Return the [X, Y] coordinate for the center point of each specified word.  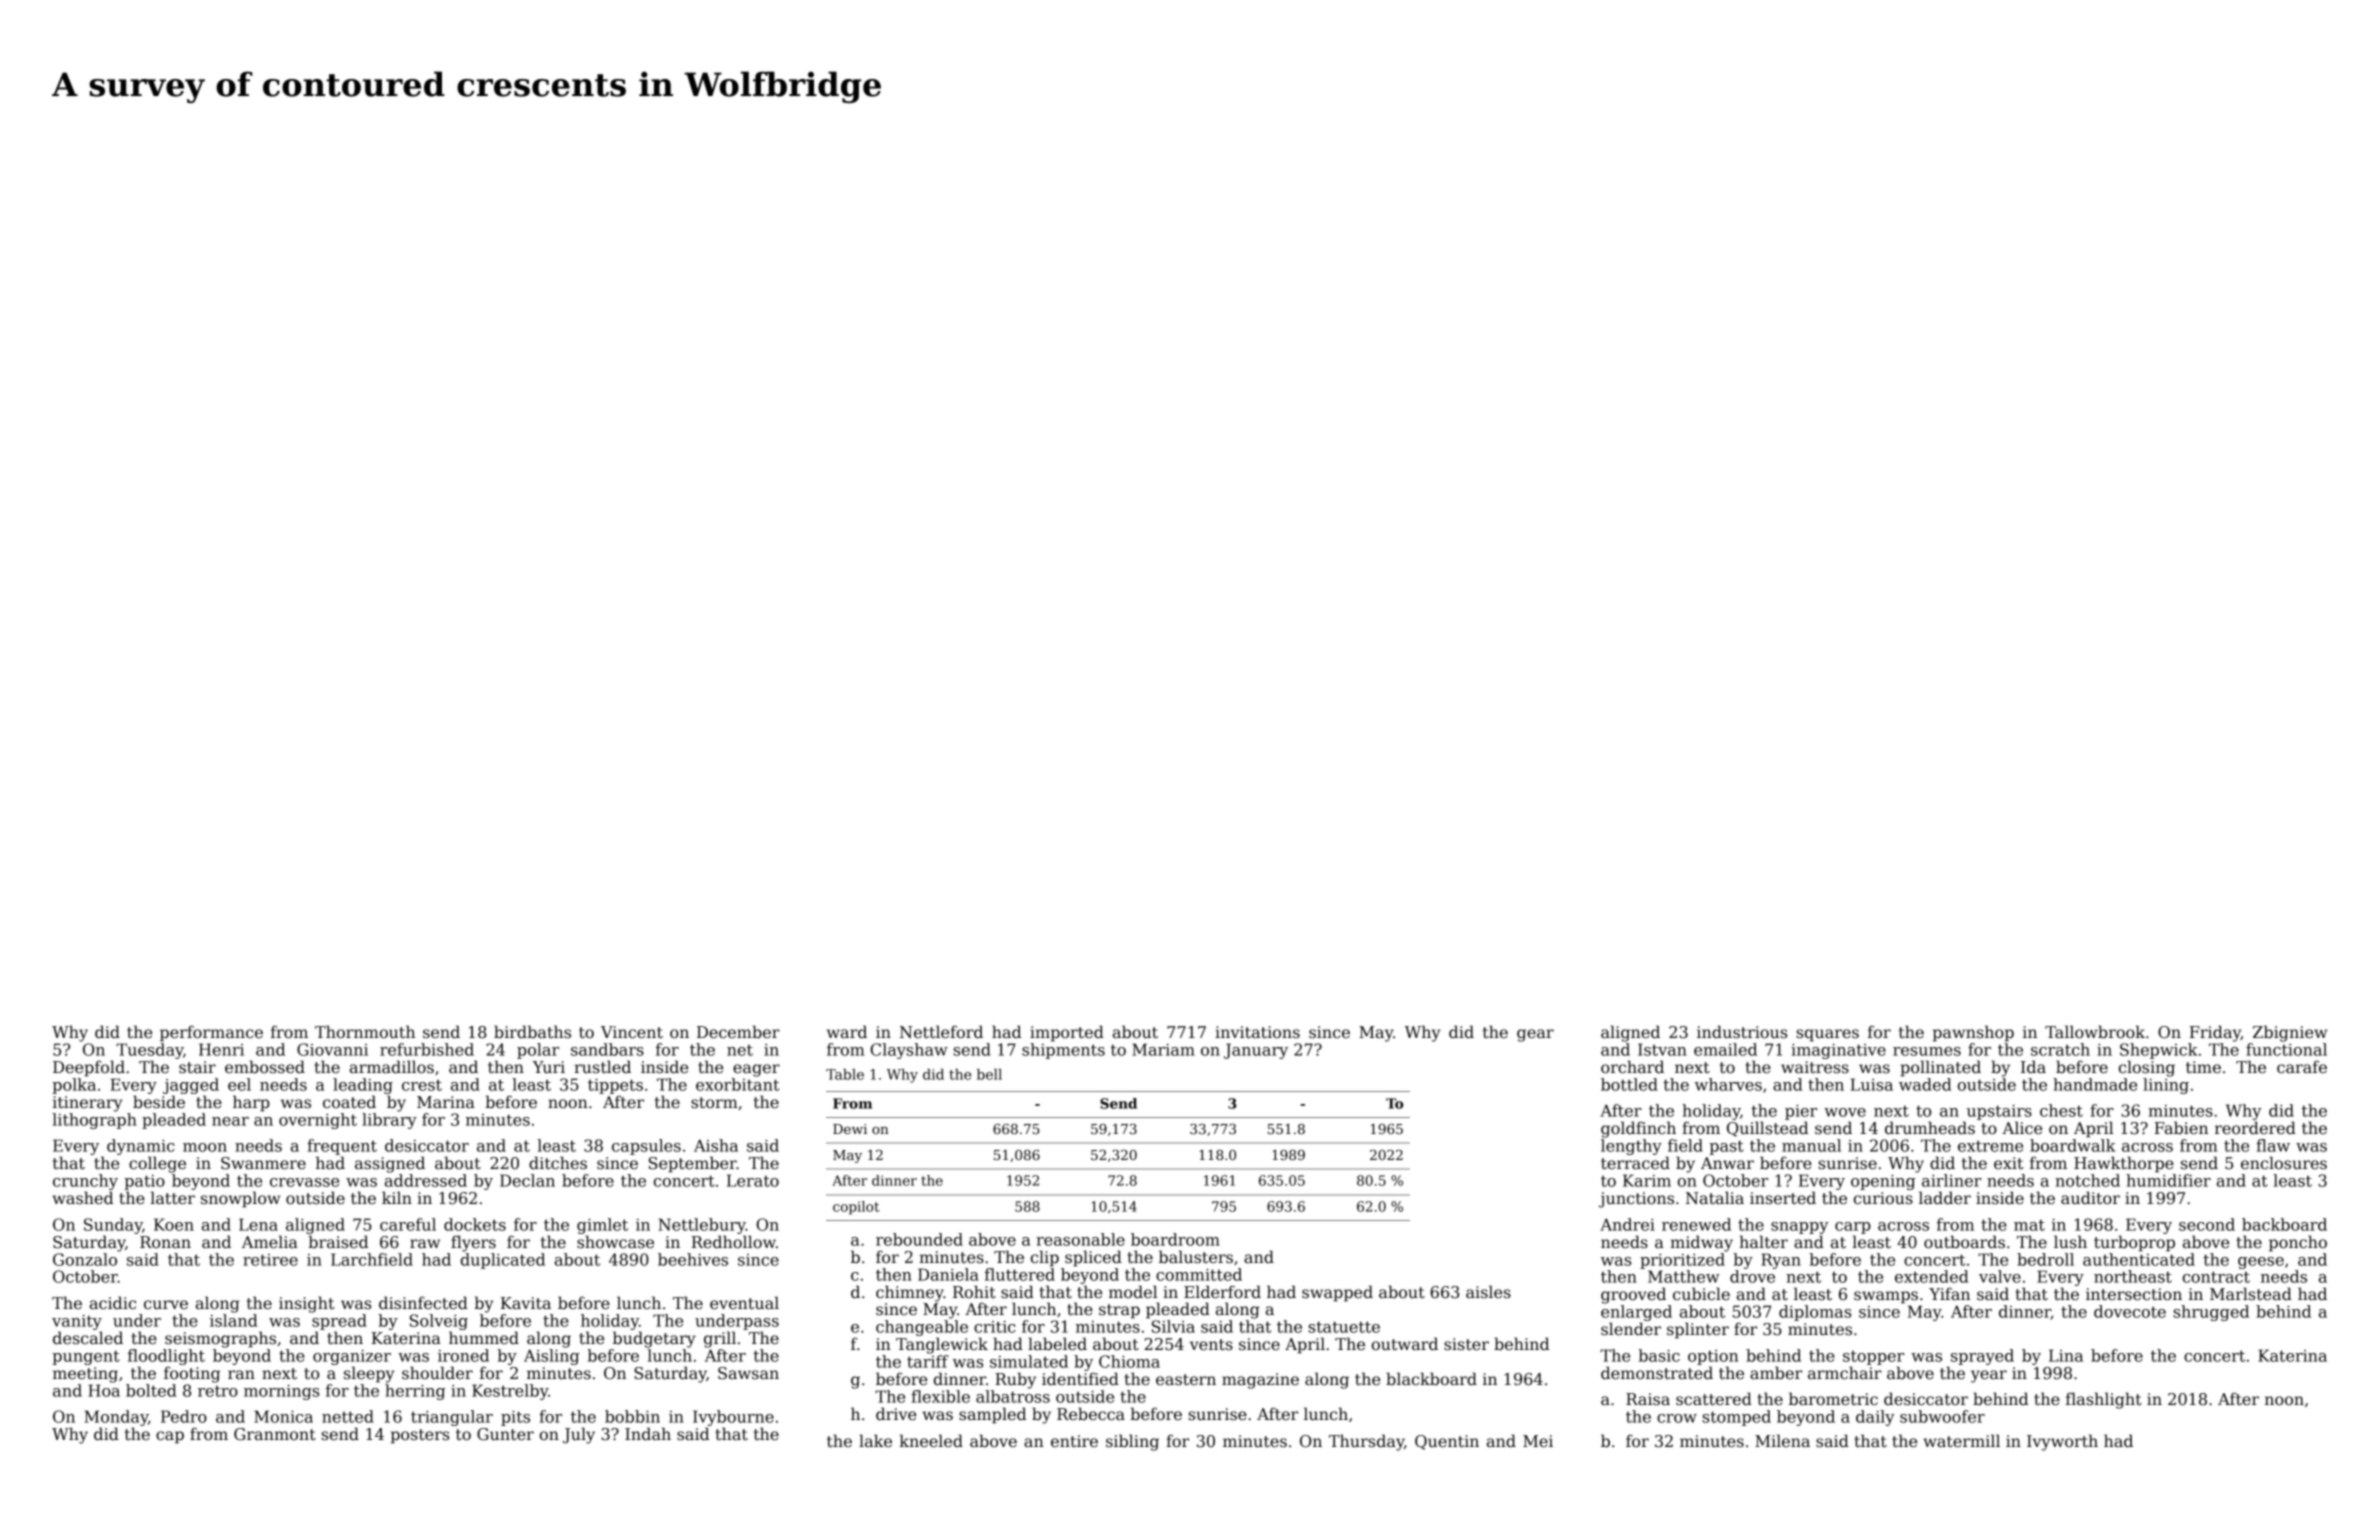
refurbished [427, 1049]
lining [2166, 1086]
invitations [1257, 1032]
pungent [86, 1357]
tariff [928, 1361]
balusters [1196, 1257]
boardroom [1175, 1239]
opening [1883, 1182]
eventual [744, 1303]
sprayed [1982, 1357]
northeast [2133, 1276]
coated [349, 1102]
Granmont [275, 1434]
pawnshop [1973, 1033]
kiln [397, 1197]
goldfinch [1638, 1129]
